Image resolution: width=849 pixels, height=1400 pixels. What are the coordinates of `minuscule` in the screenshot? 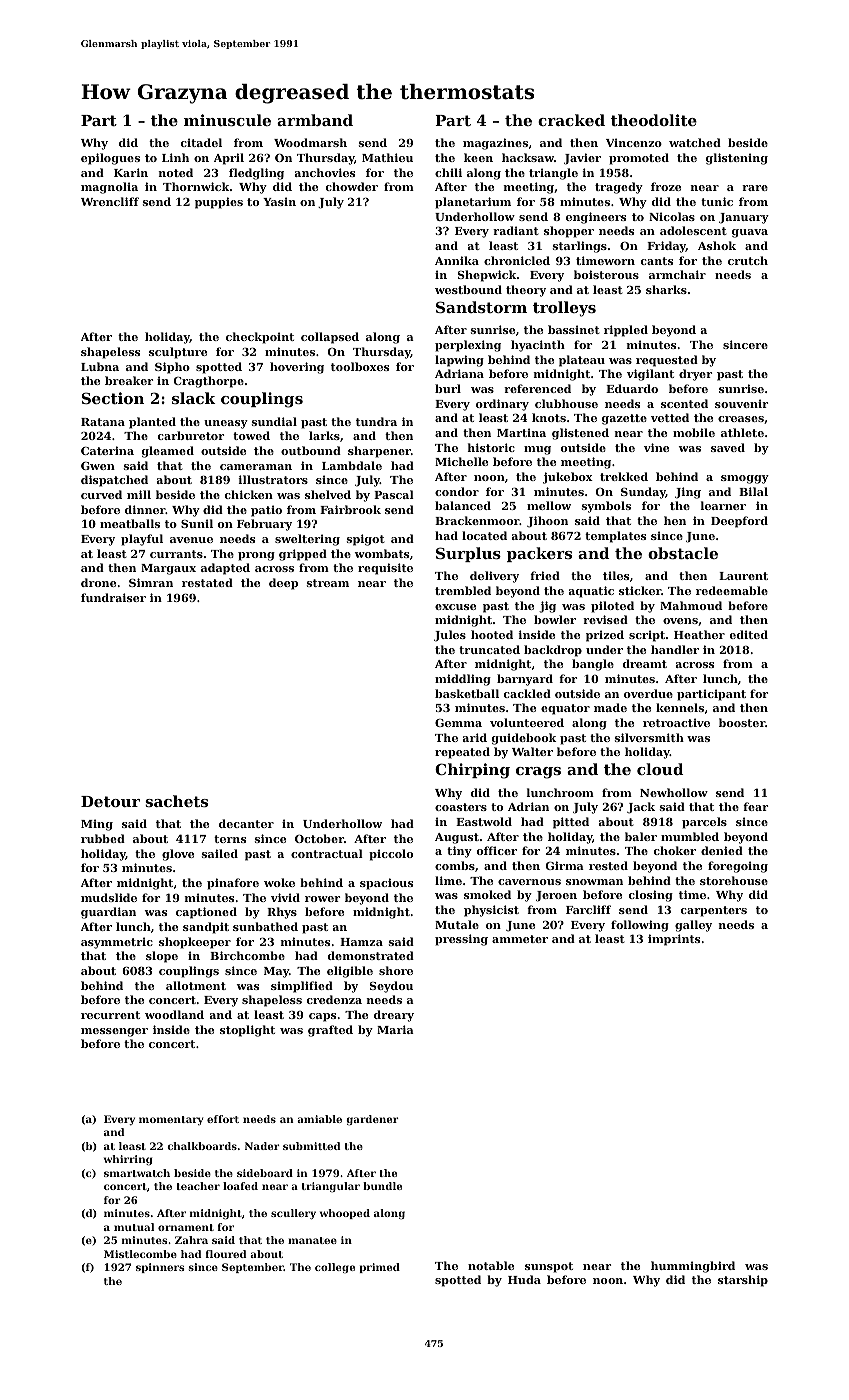 It's located at (227, 120).
